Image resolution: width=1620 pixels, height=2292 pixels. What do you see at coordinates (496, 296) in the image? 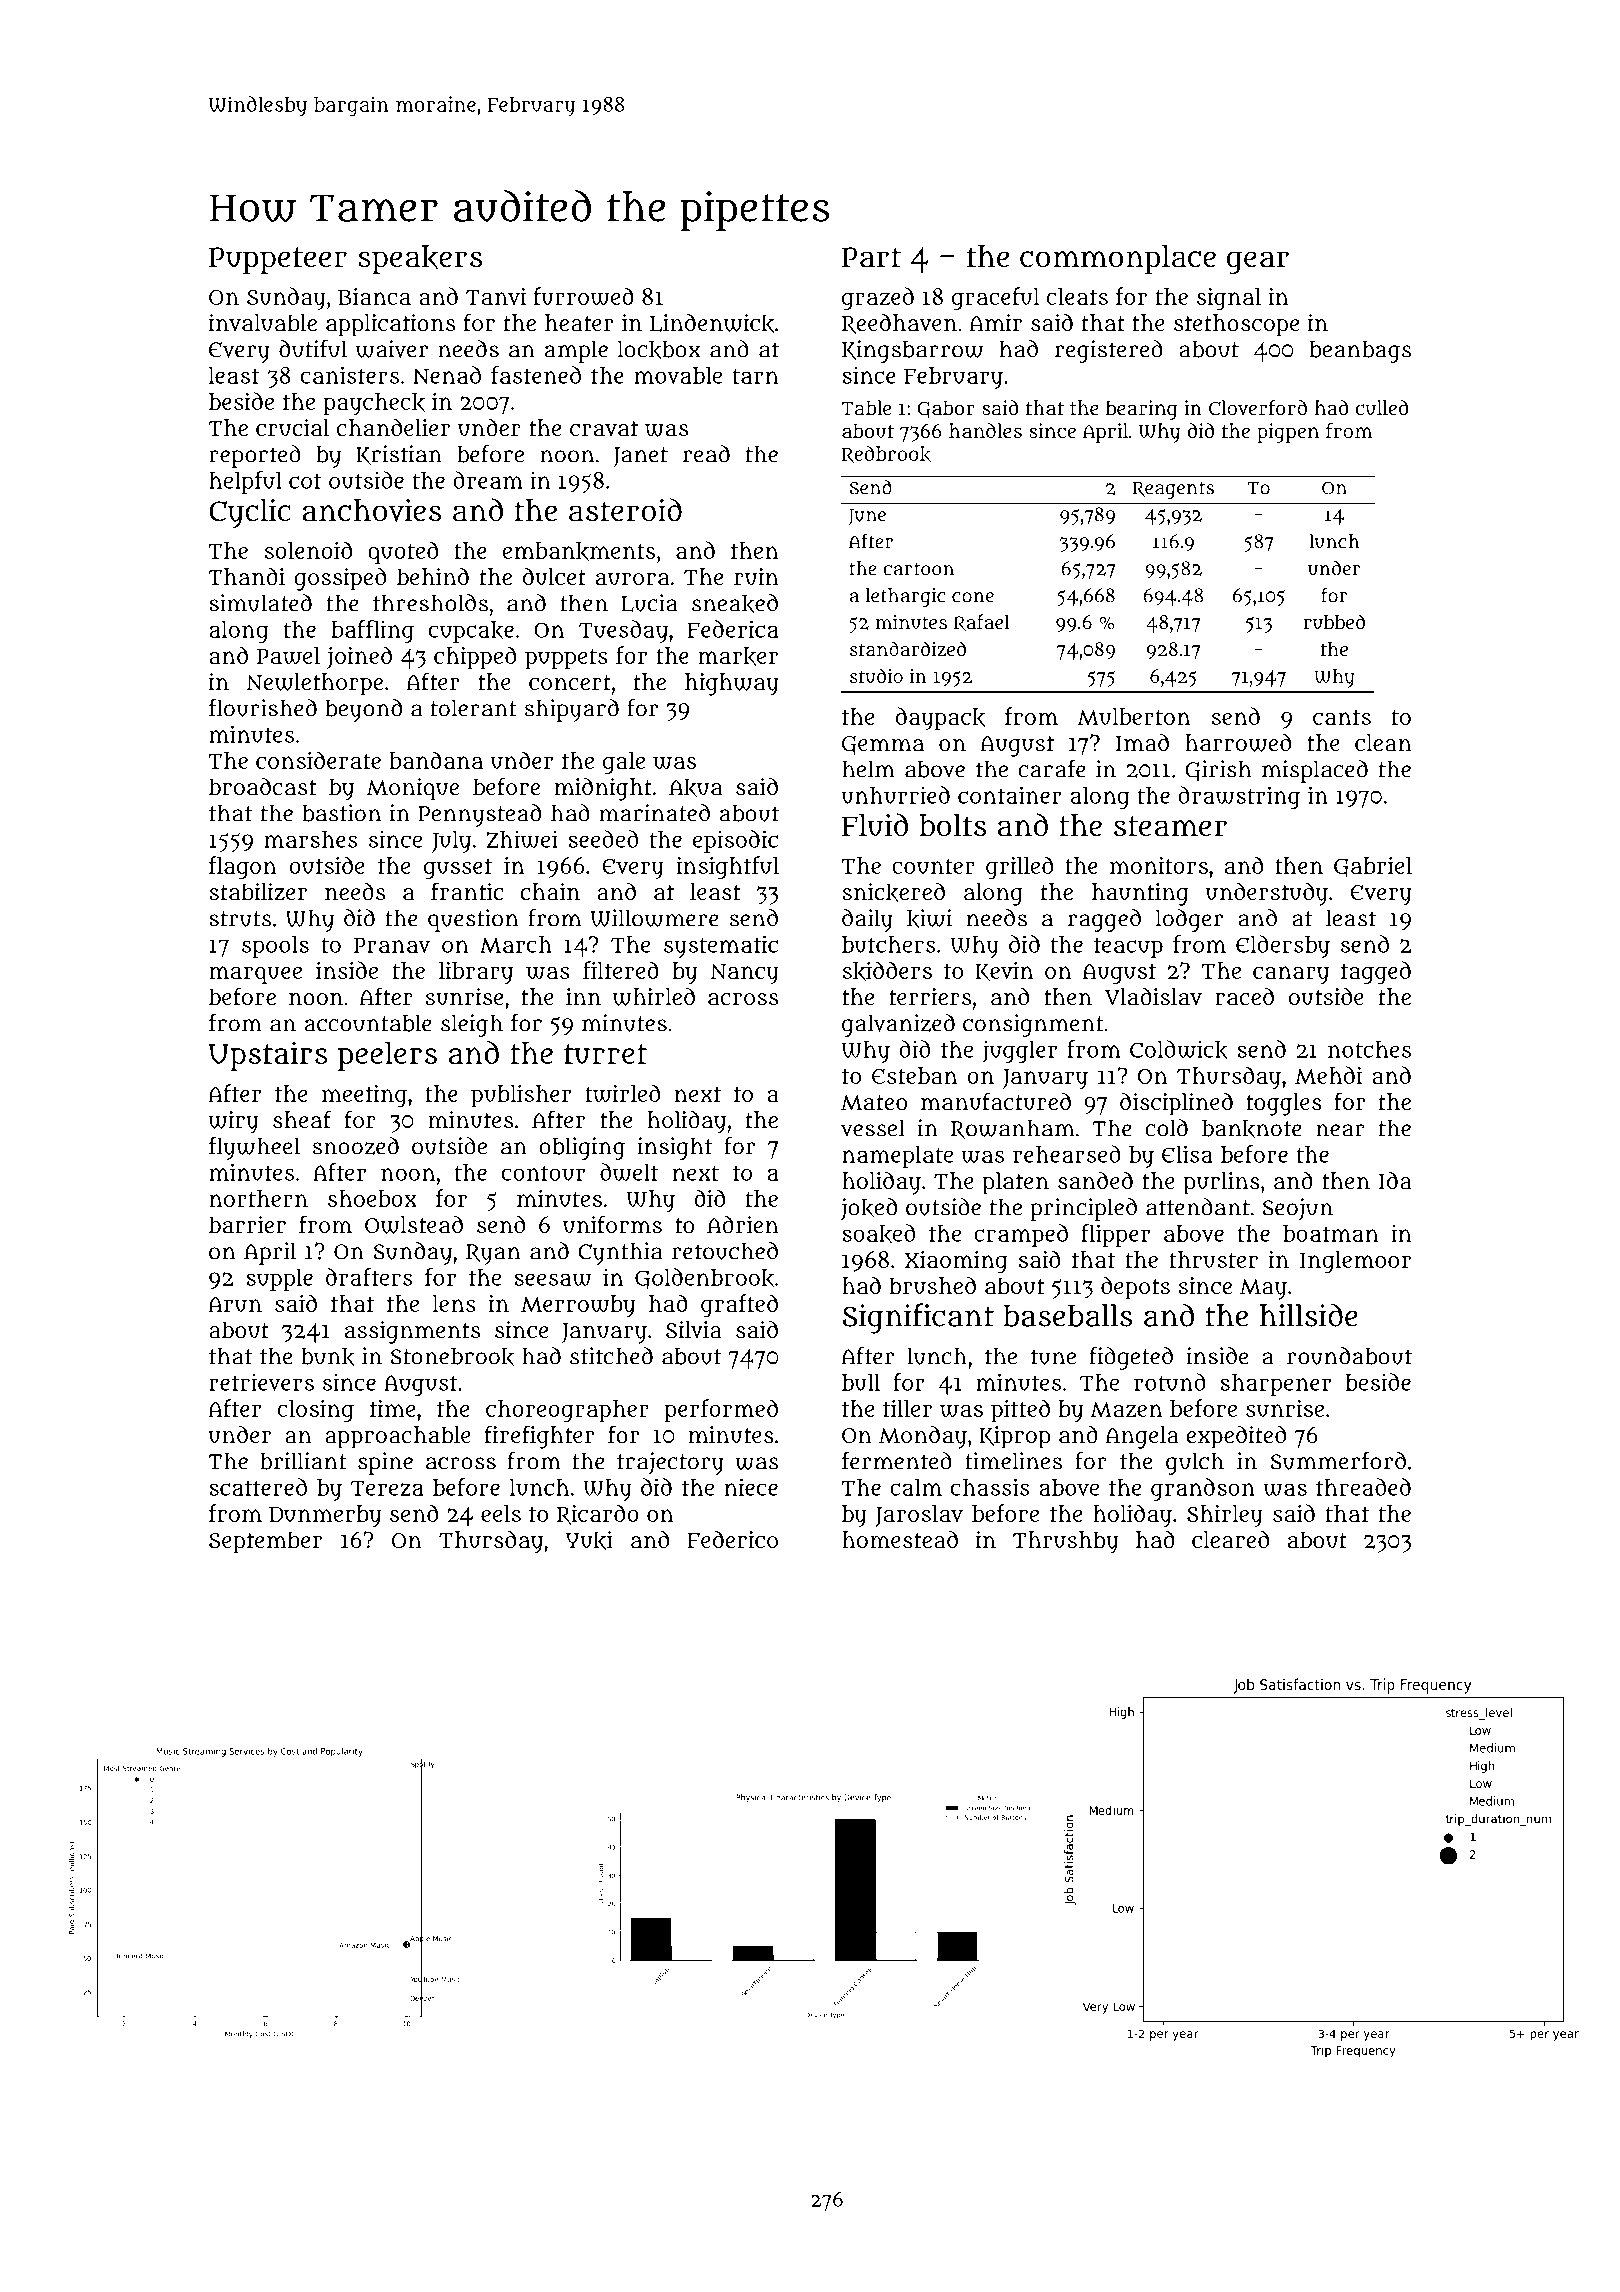
I see `Tanvi` at bounding box center [496, 296].
